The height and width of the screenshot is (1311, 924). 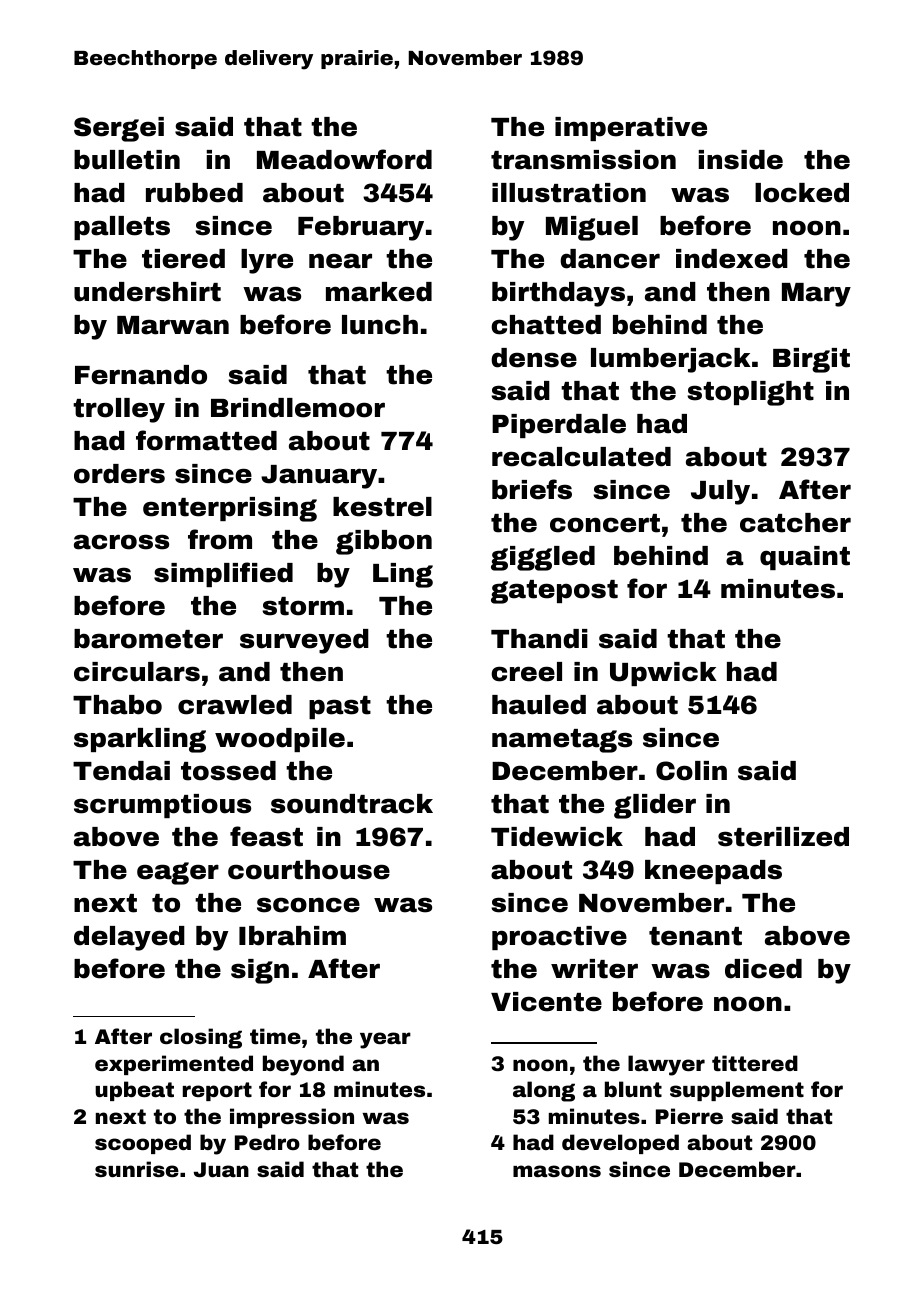 I want to click on Mary, so click(x=816, y=295).
